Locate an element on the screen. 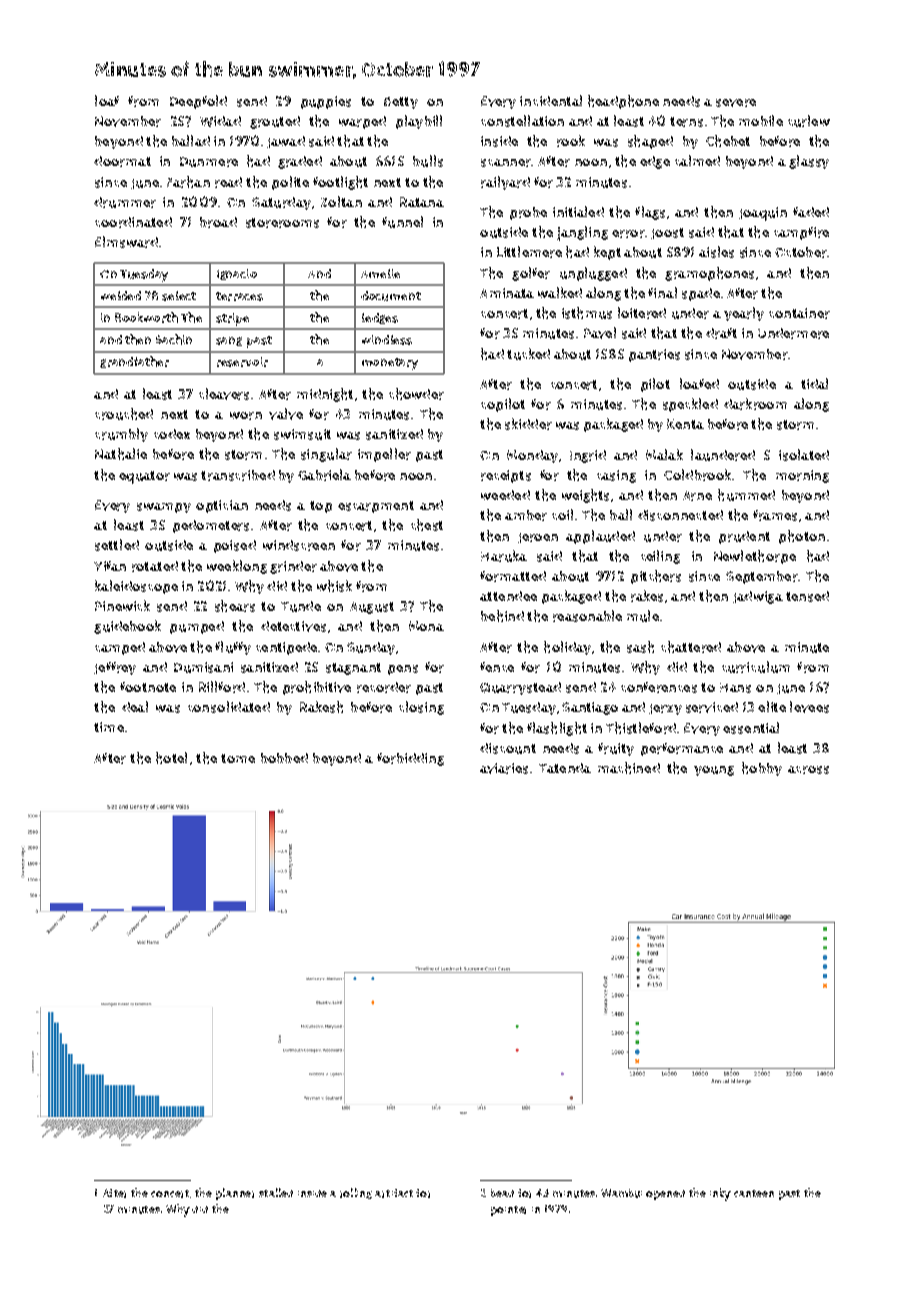 The height and width of the screenshot is (1308, 924). machined is located at coordinates (629, 768).
